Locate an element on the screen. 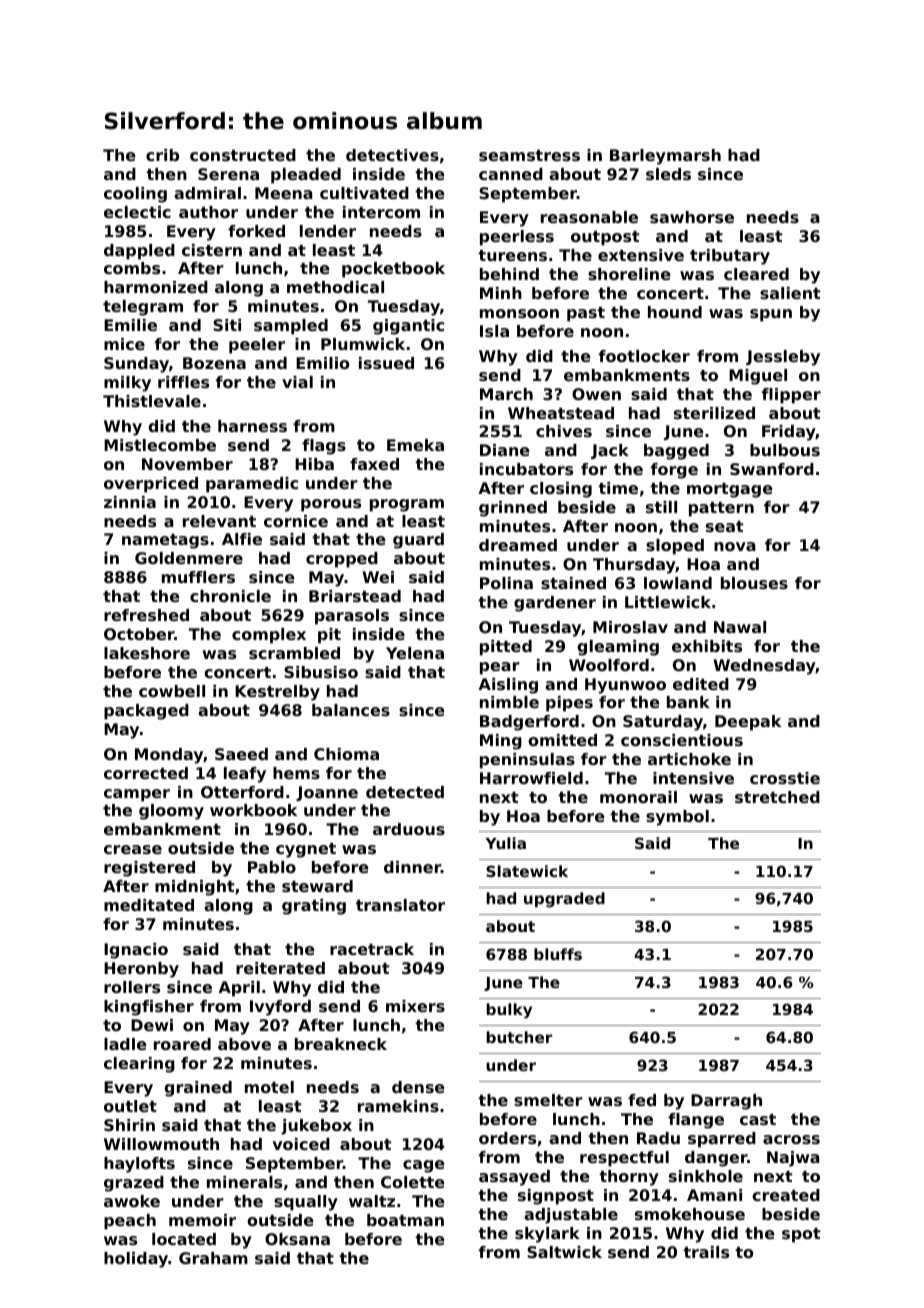 This screenshot has height=1308, width=924. detectives is located at coordinates (392, 155).
